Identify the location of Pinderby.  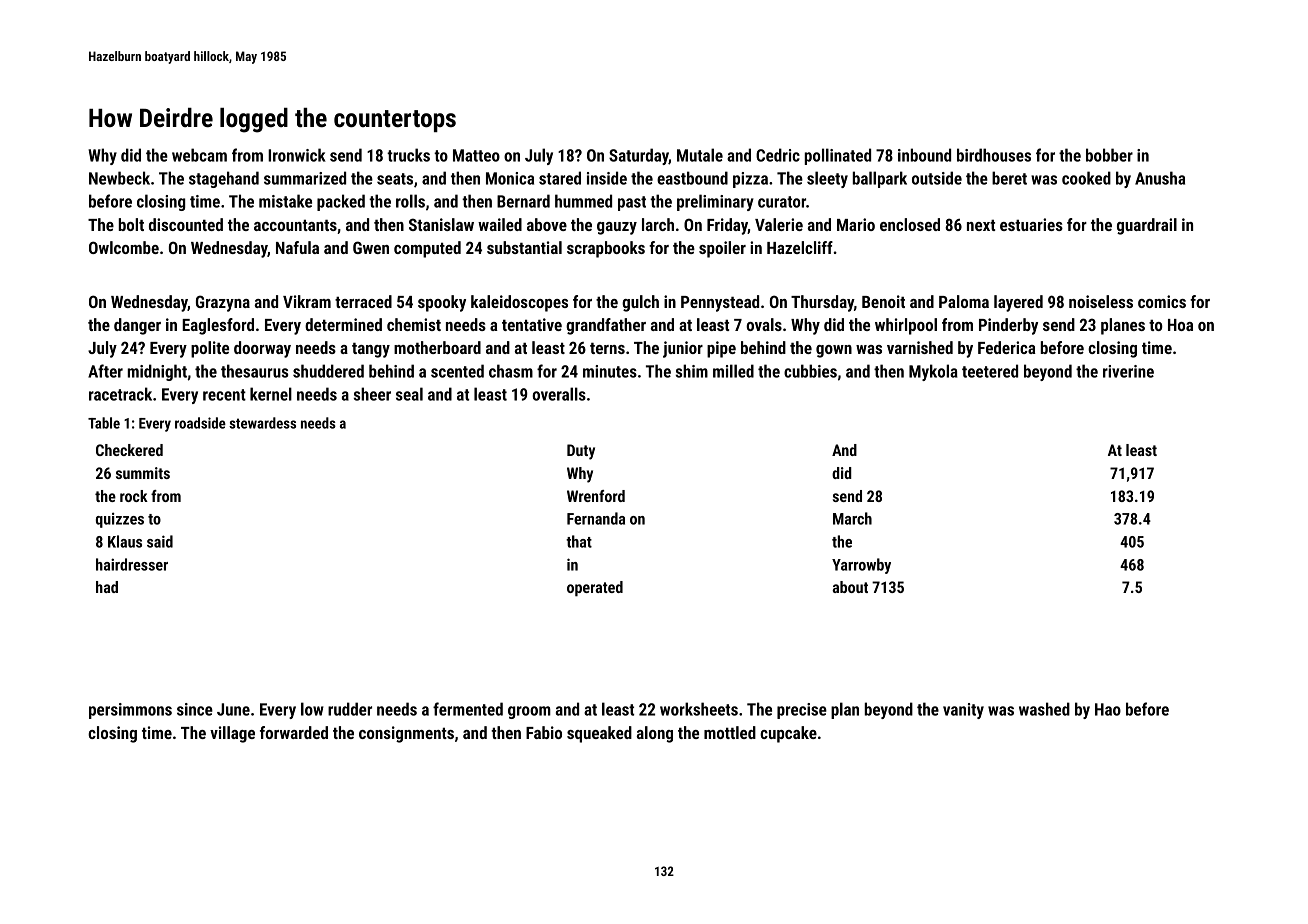
(1008, 326).
